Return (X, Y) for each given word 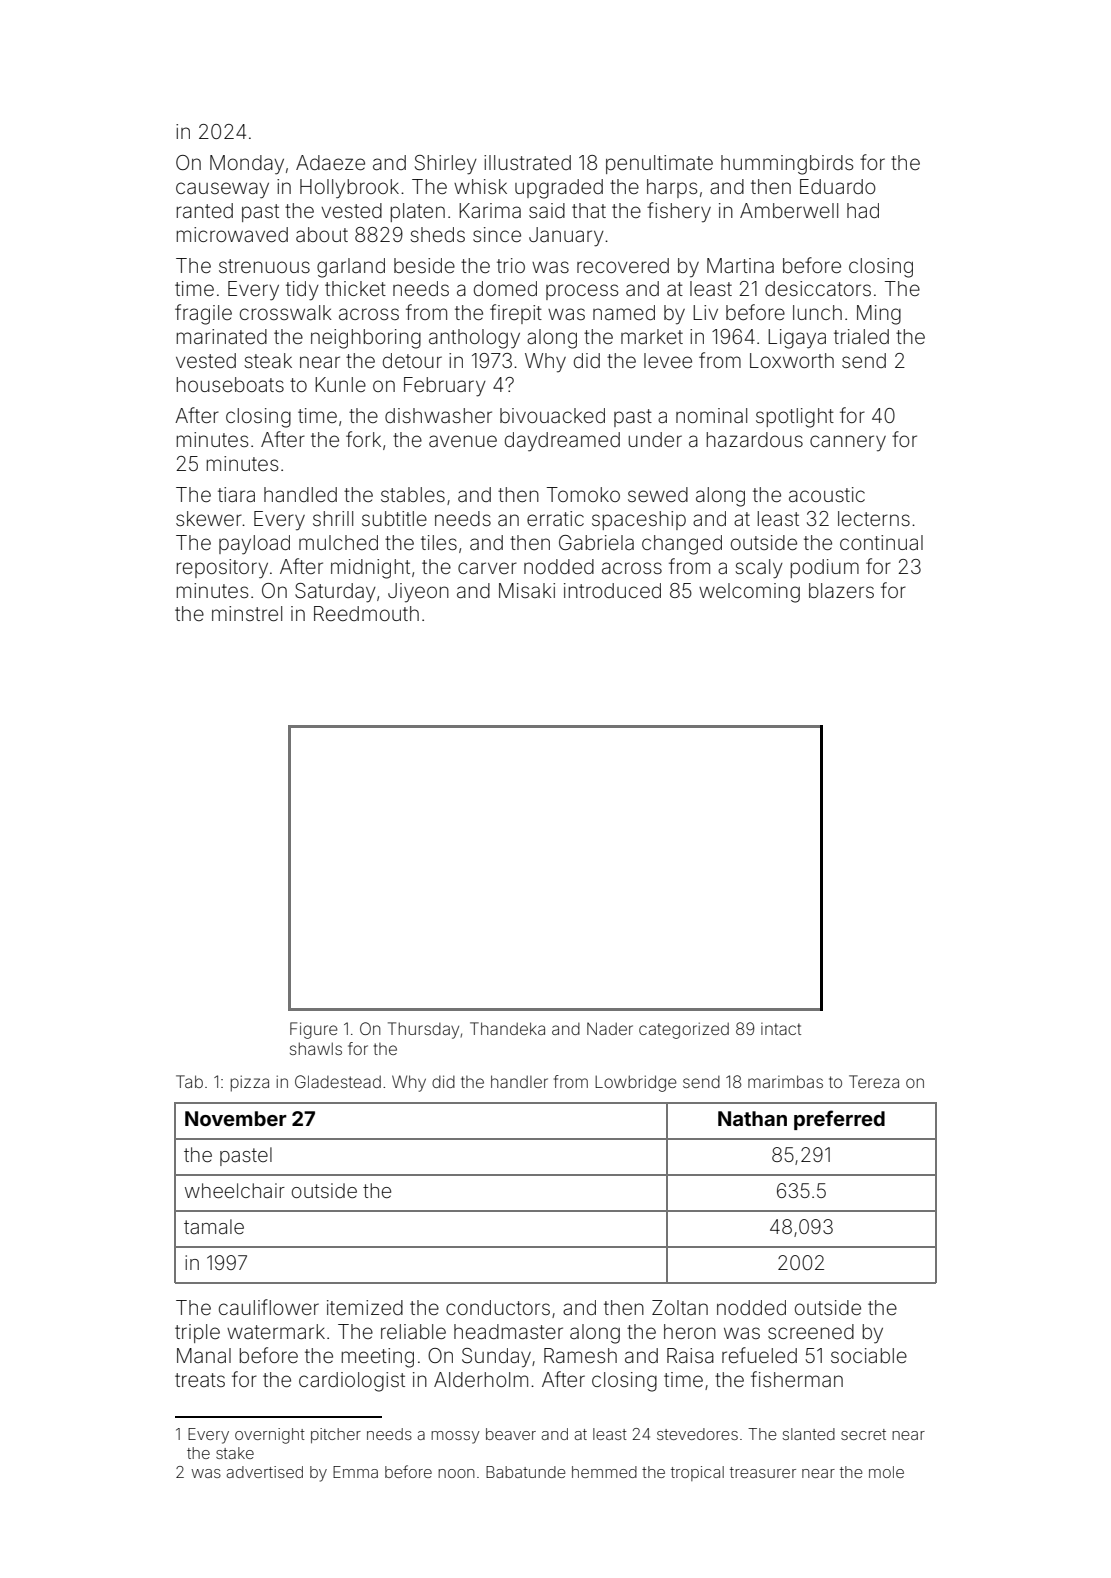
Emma (355, 1472)
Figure (314, 1030)
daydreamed (562, 442)
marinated (222, 336)
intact (781, 1029)
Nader (610, 1028)
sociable (869, 1355)
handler (519, 1081)
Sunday (496, 1357)
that (589, 210)
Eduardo (838, 186)
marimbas (785, 1081)
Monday (247, 165)
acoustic (827, 494)
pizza (250, 1083)
